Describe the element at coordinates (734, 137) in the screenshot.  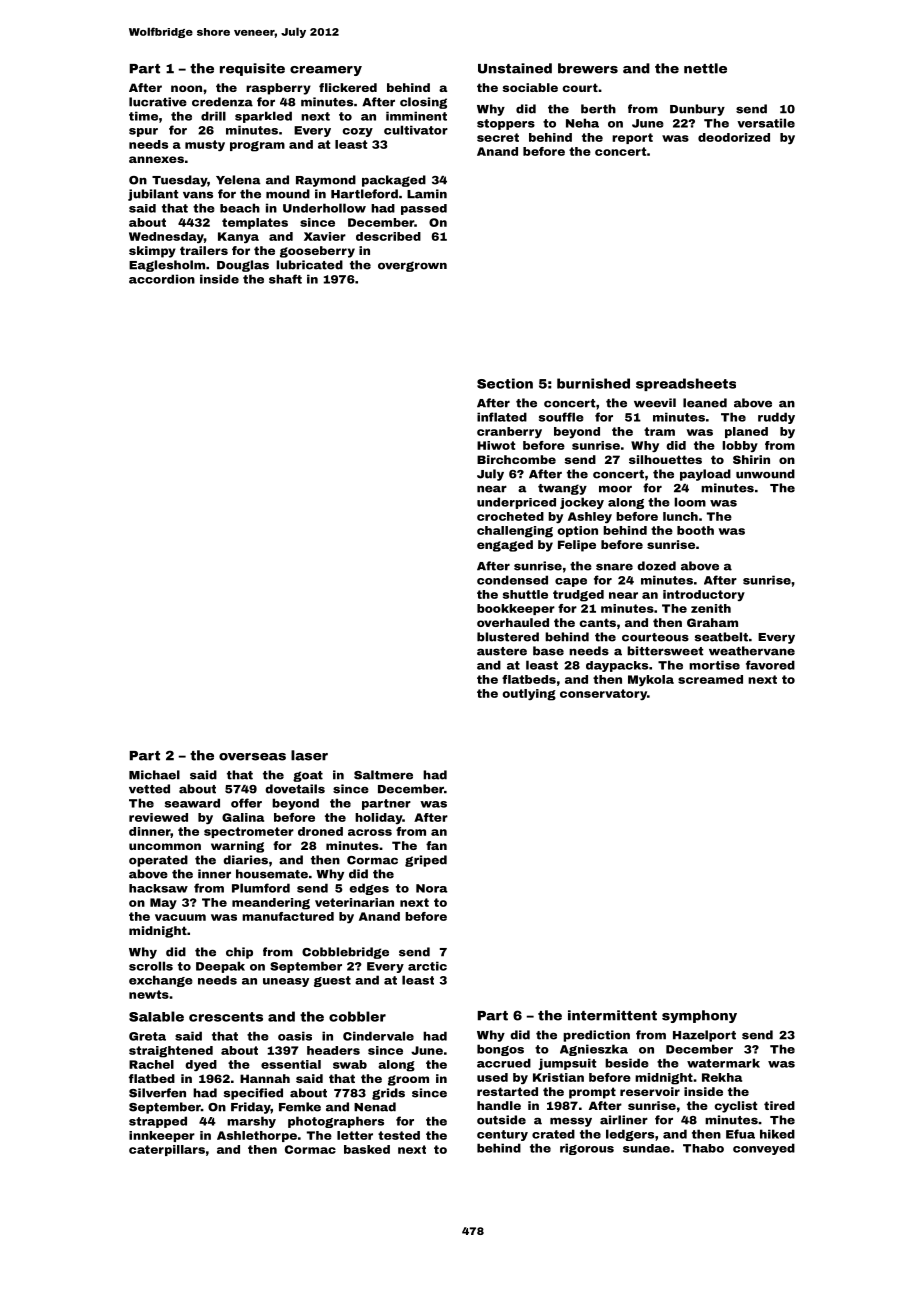
I see `deodorized` at that location.
